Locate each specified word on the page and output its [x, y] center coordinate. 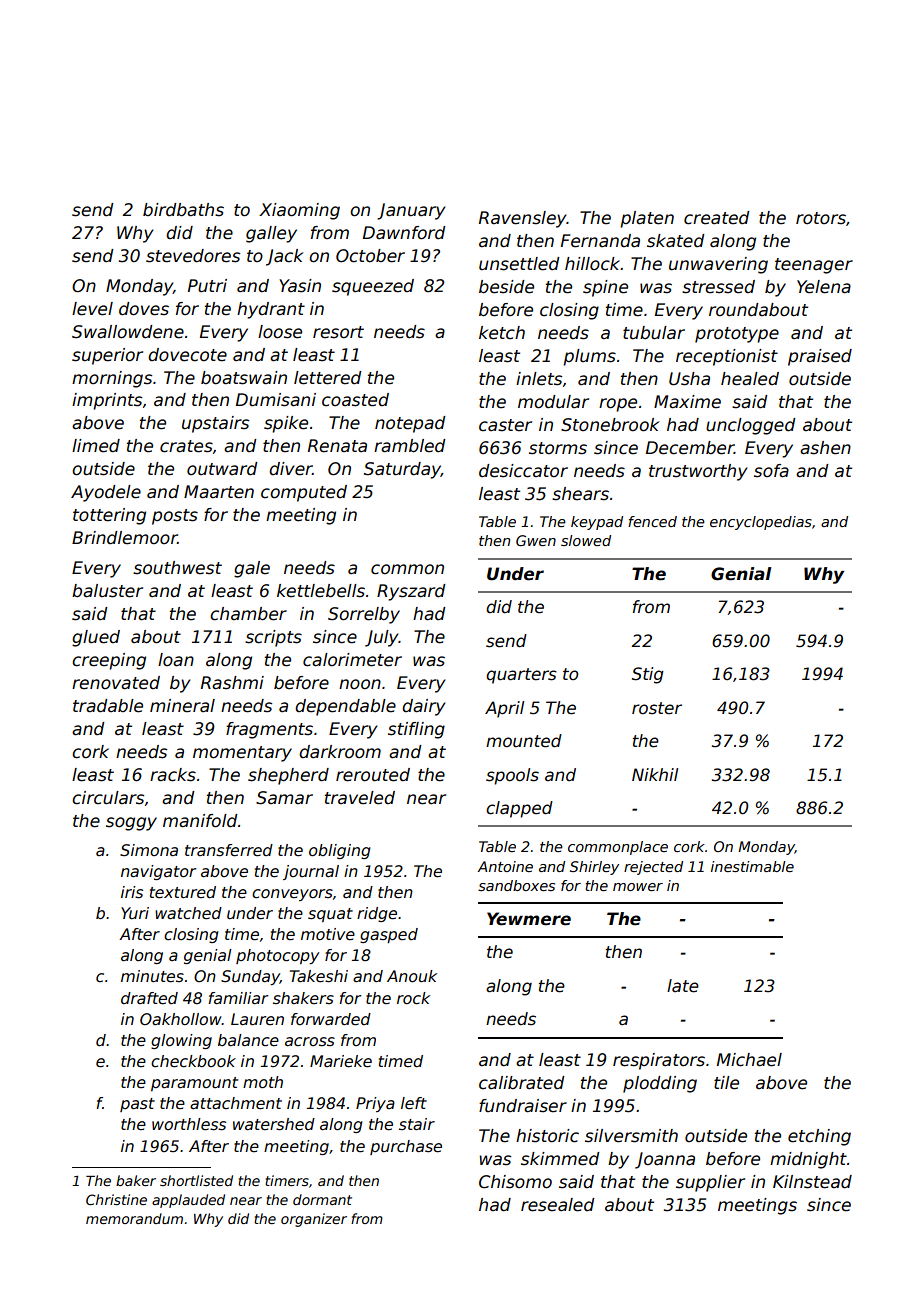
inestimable [752, 866]
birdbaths [183, 210]
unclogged [751, 426]
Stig [648, 675]
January [411, 211]
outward [222, 468]
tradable [108, 706]
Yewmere [529, 919]
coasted [355, 400]
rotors [821, 218]
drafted [149, 998]
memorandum [134, 1218]
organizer [314, 1220]
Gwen [536, 540]
